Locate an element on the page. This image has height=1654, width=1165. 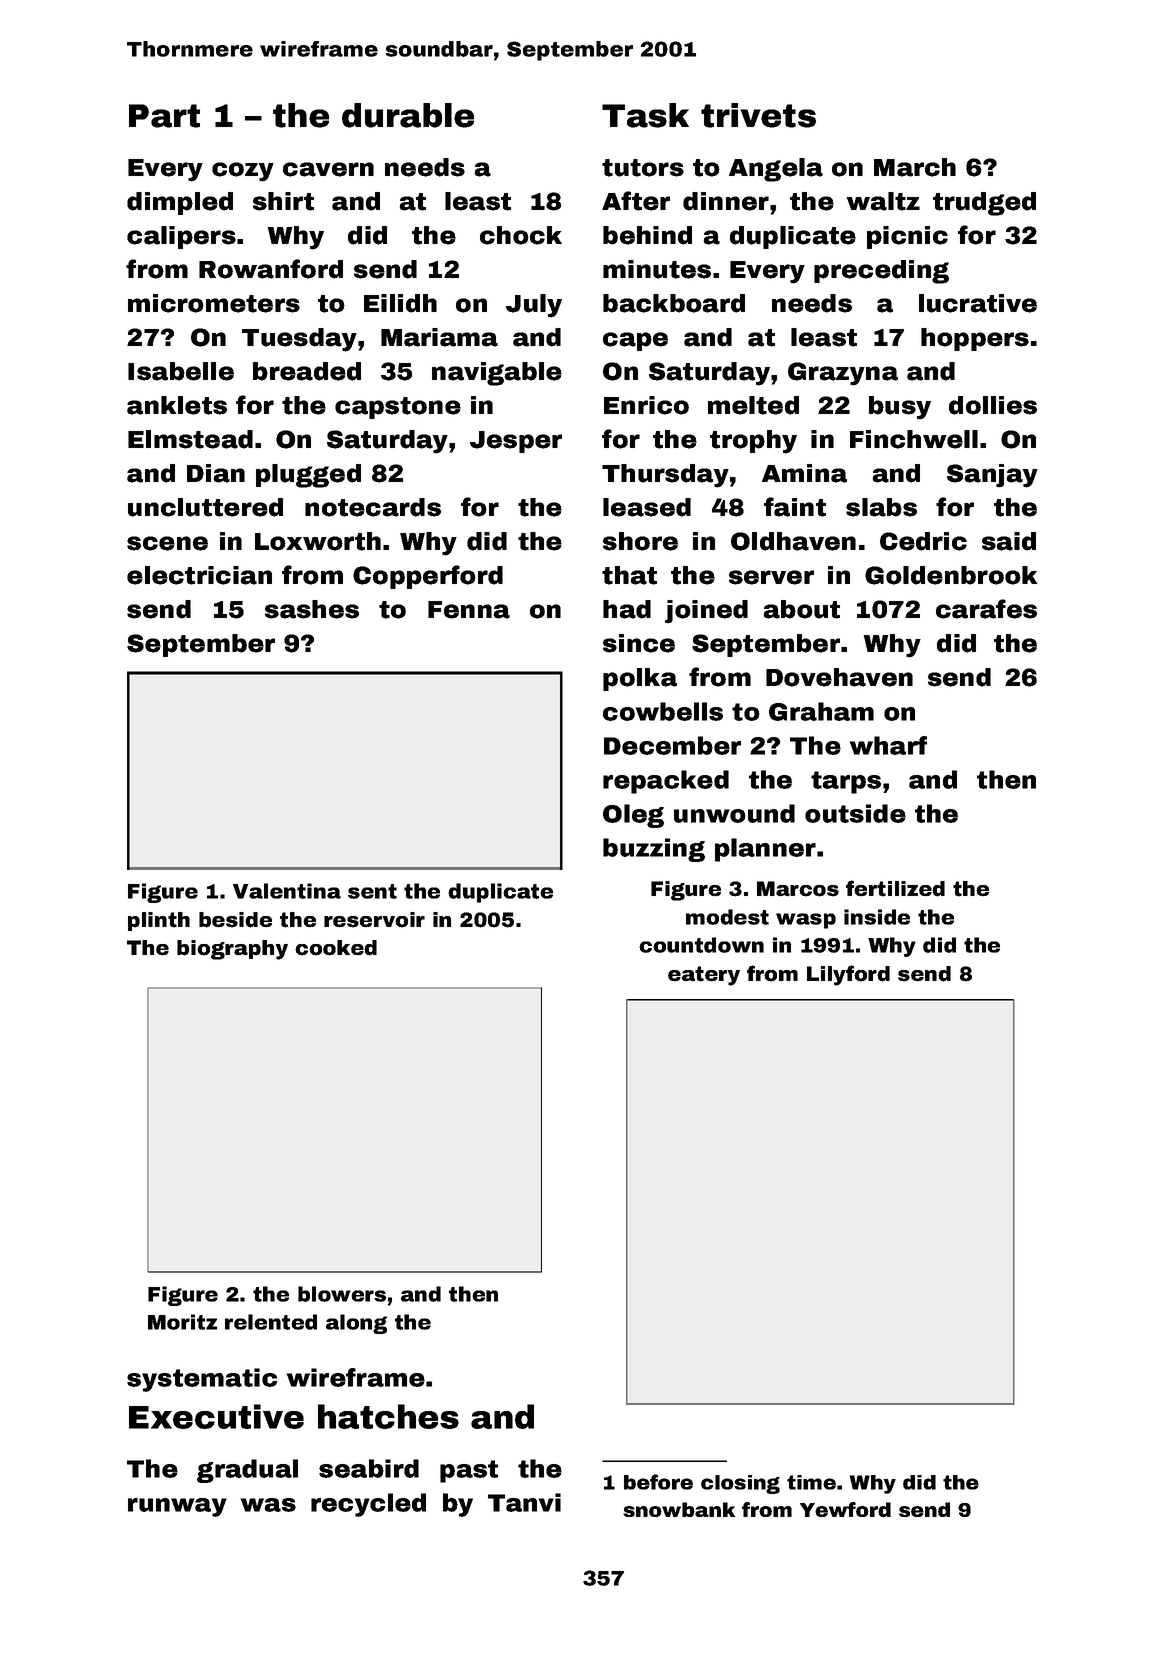
trivets is located at coordinates (758, 115).
